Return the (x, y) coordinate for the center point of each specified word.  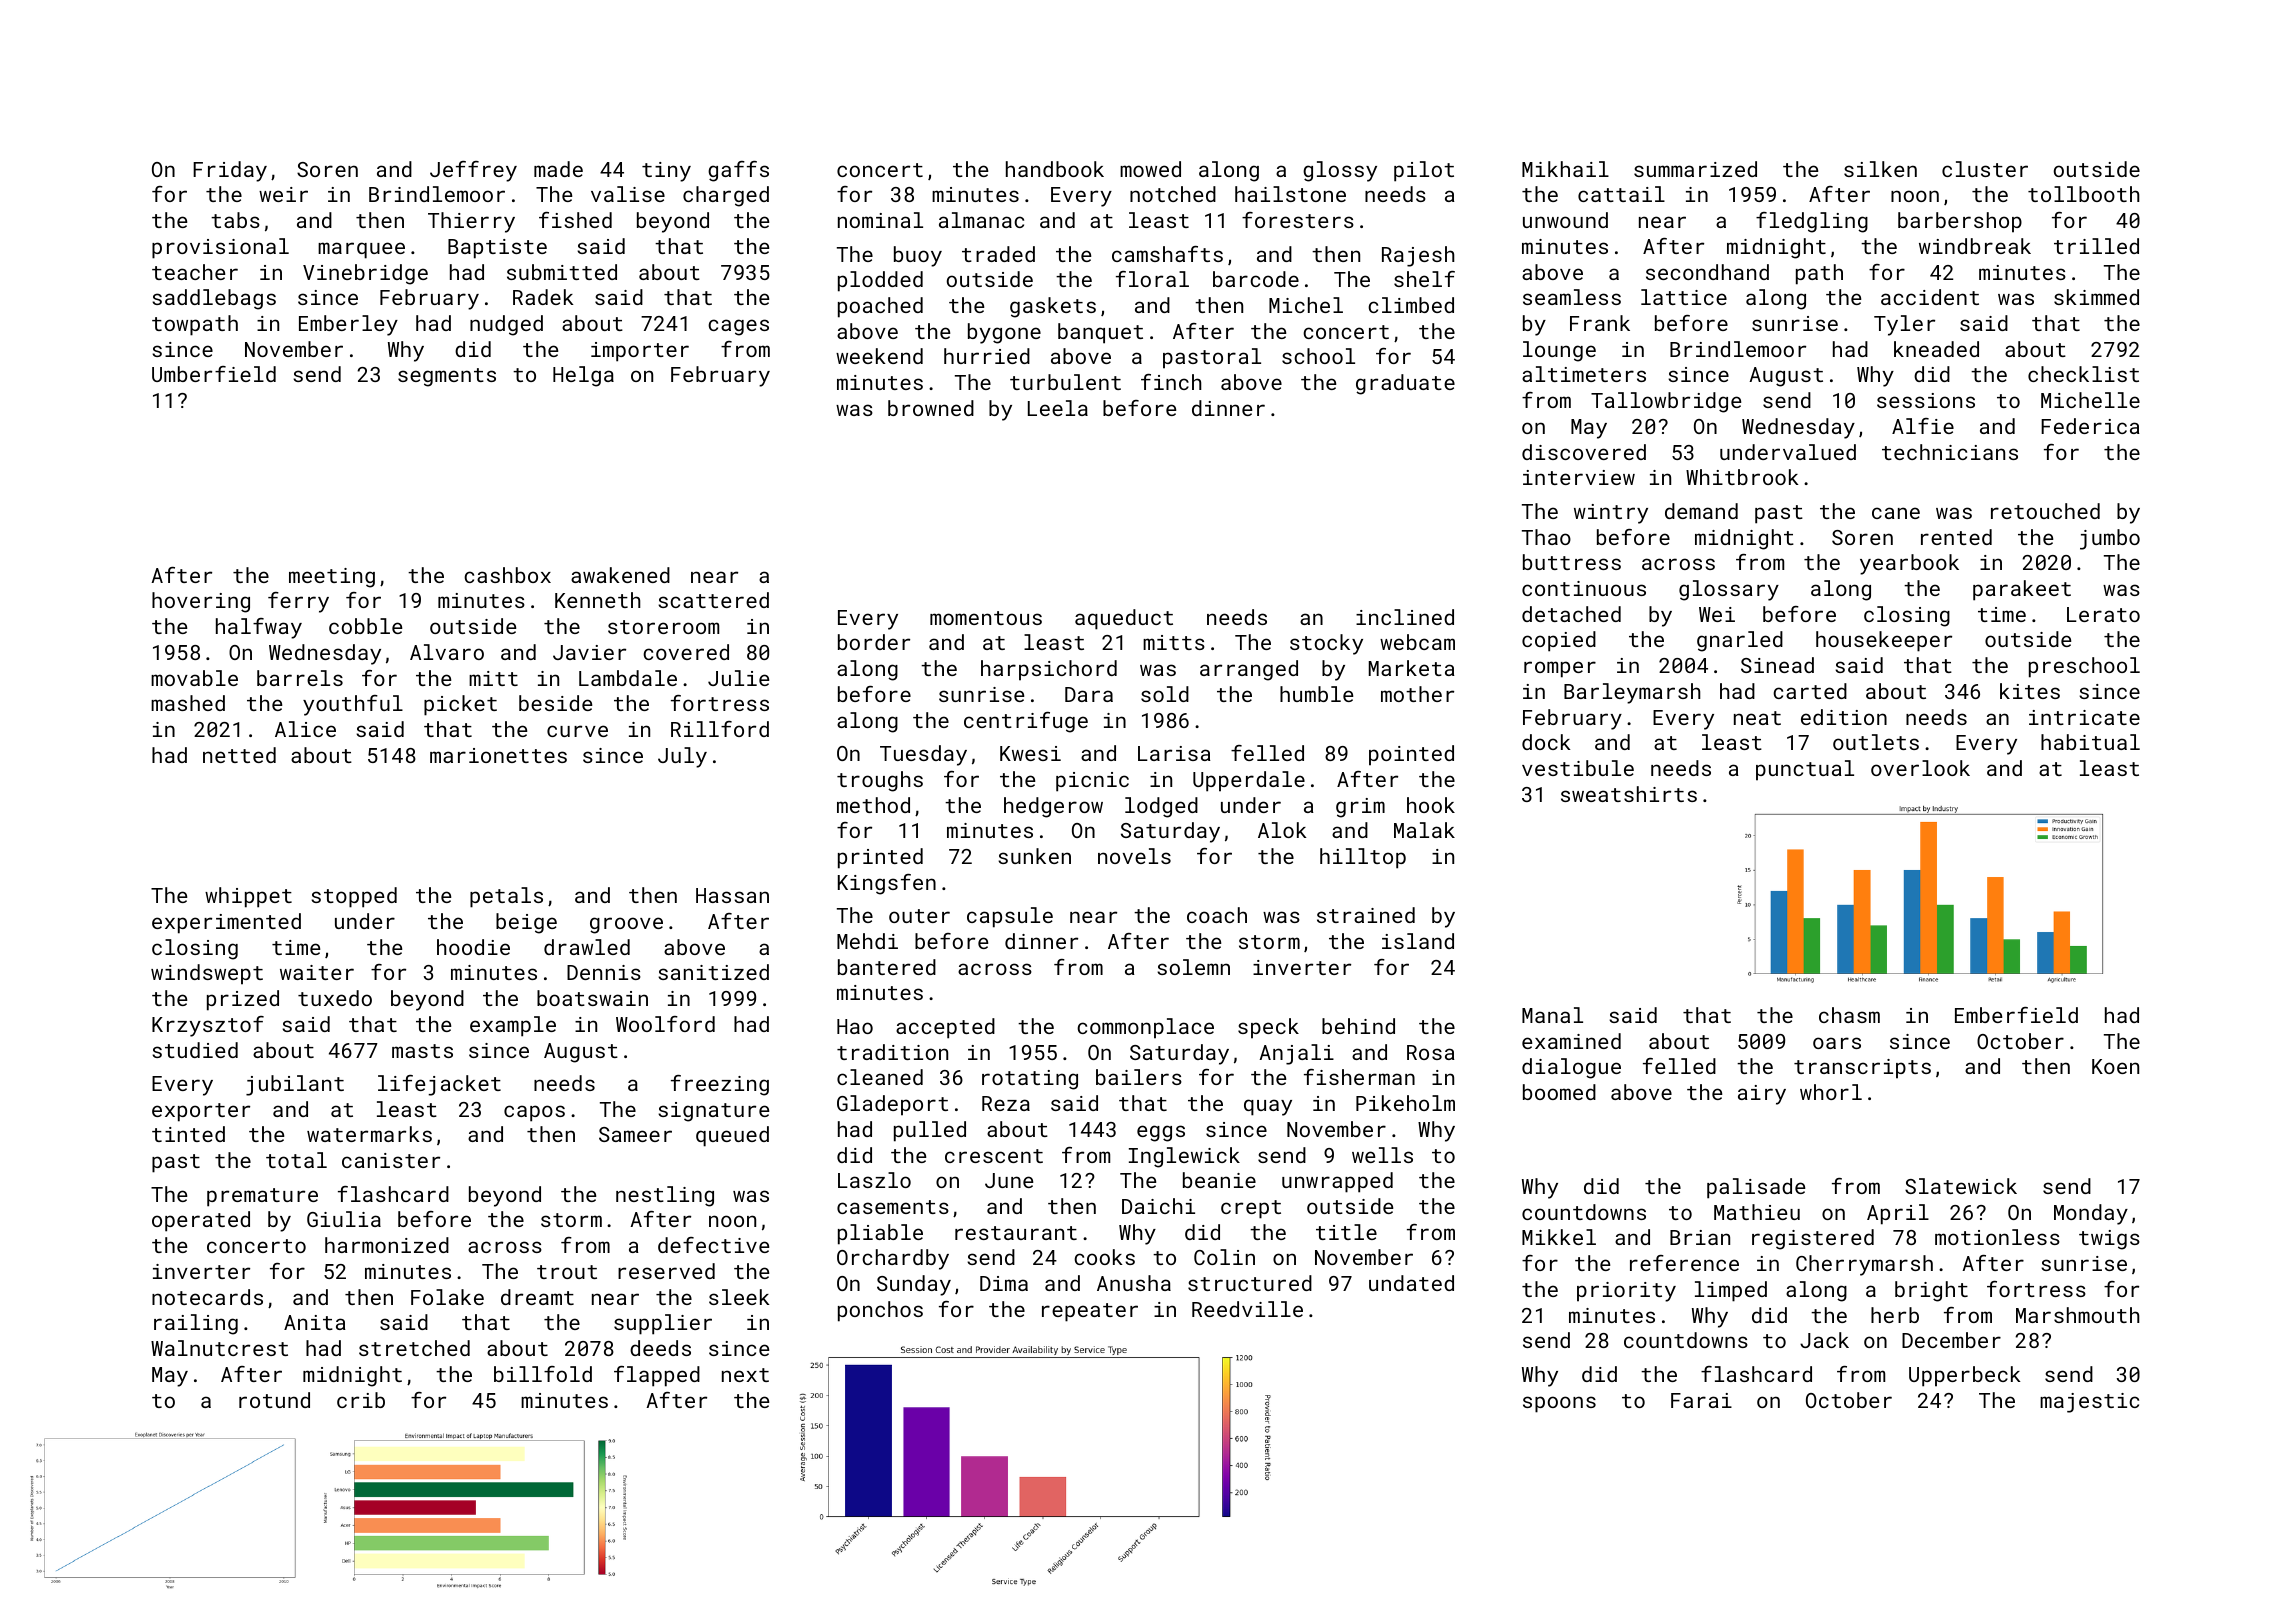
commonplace (1145, 1028)
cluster (1985, 169)
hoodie (473, 947)
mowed (1150, 169)
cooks (1104, 1257)
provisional (220, 248)
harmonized (387, 1245)
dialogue (1571, 1068)
